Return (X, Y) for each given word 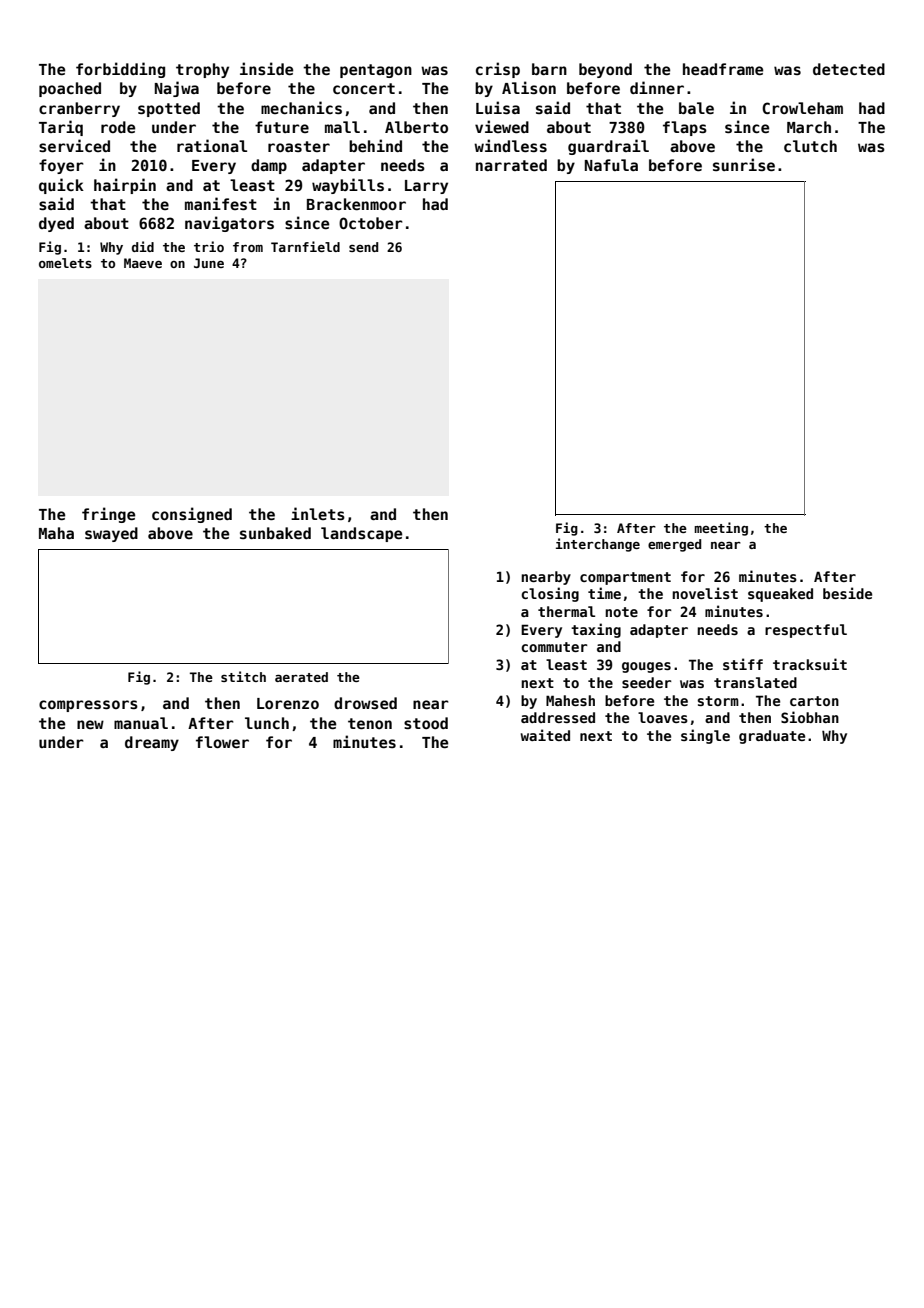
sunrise (744, 164)
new (90, 724)
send (363, 247)
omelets (65, 263)
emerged (674, 545)
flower (222, 742)
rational (212, 145)
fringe (108, 515)
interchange (598, 545)
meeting (721, 529)
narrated (511, 165)
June (209, 263)
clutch (810, 146)
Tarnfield (305, 246)
